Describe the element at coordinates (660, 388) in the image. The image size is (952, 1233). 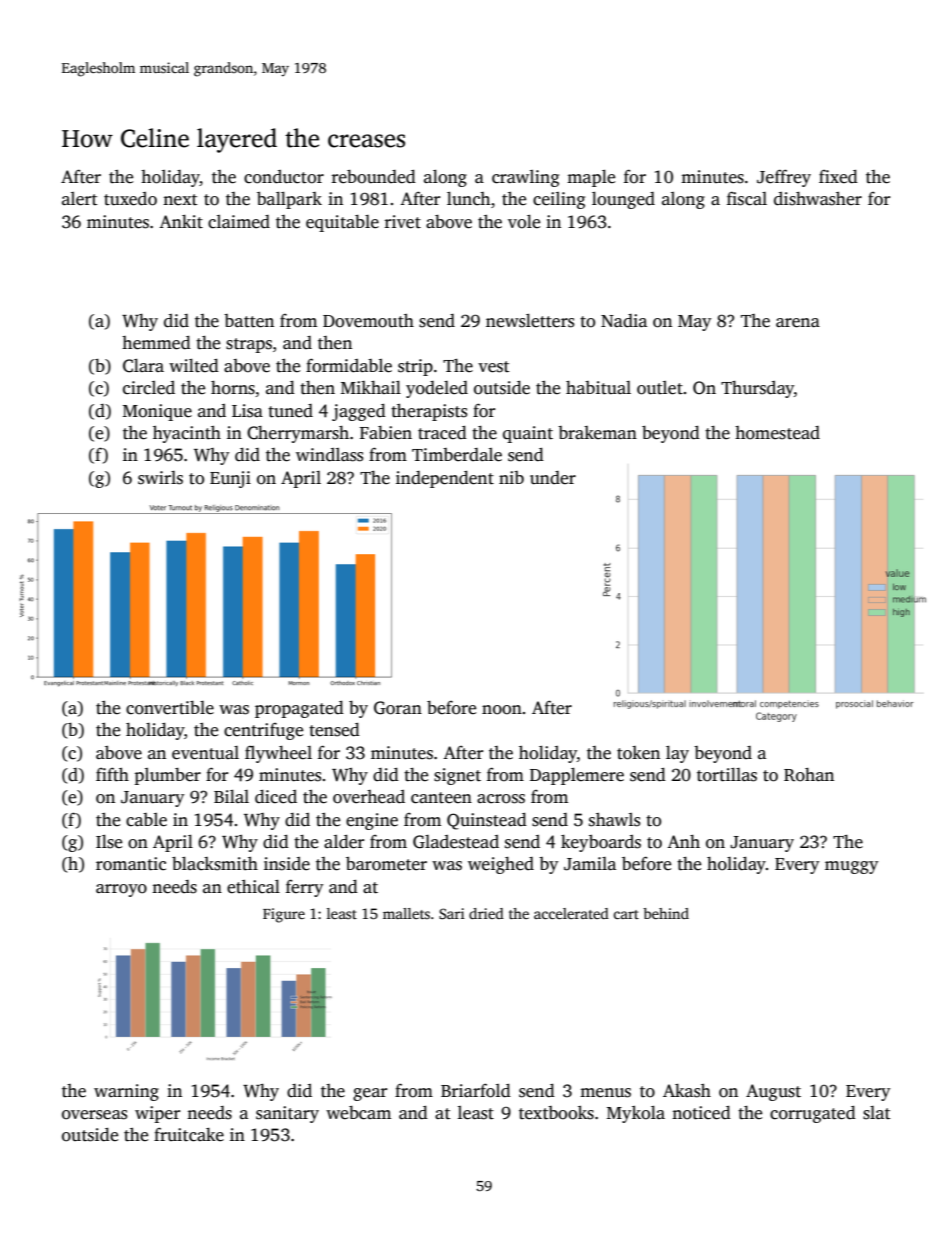
I see `outlet` at that location.
